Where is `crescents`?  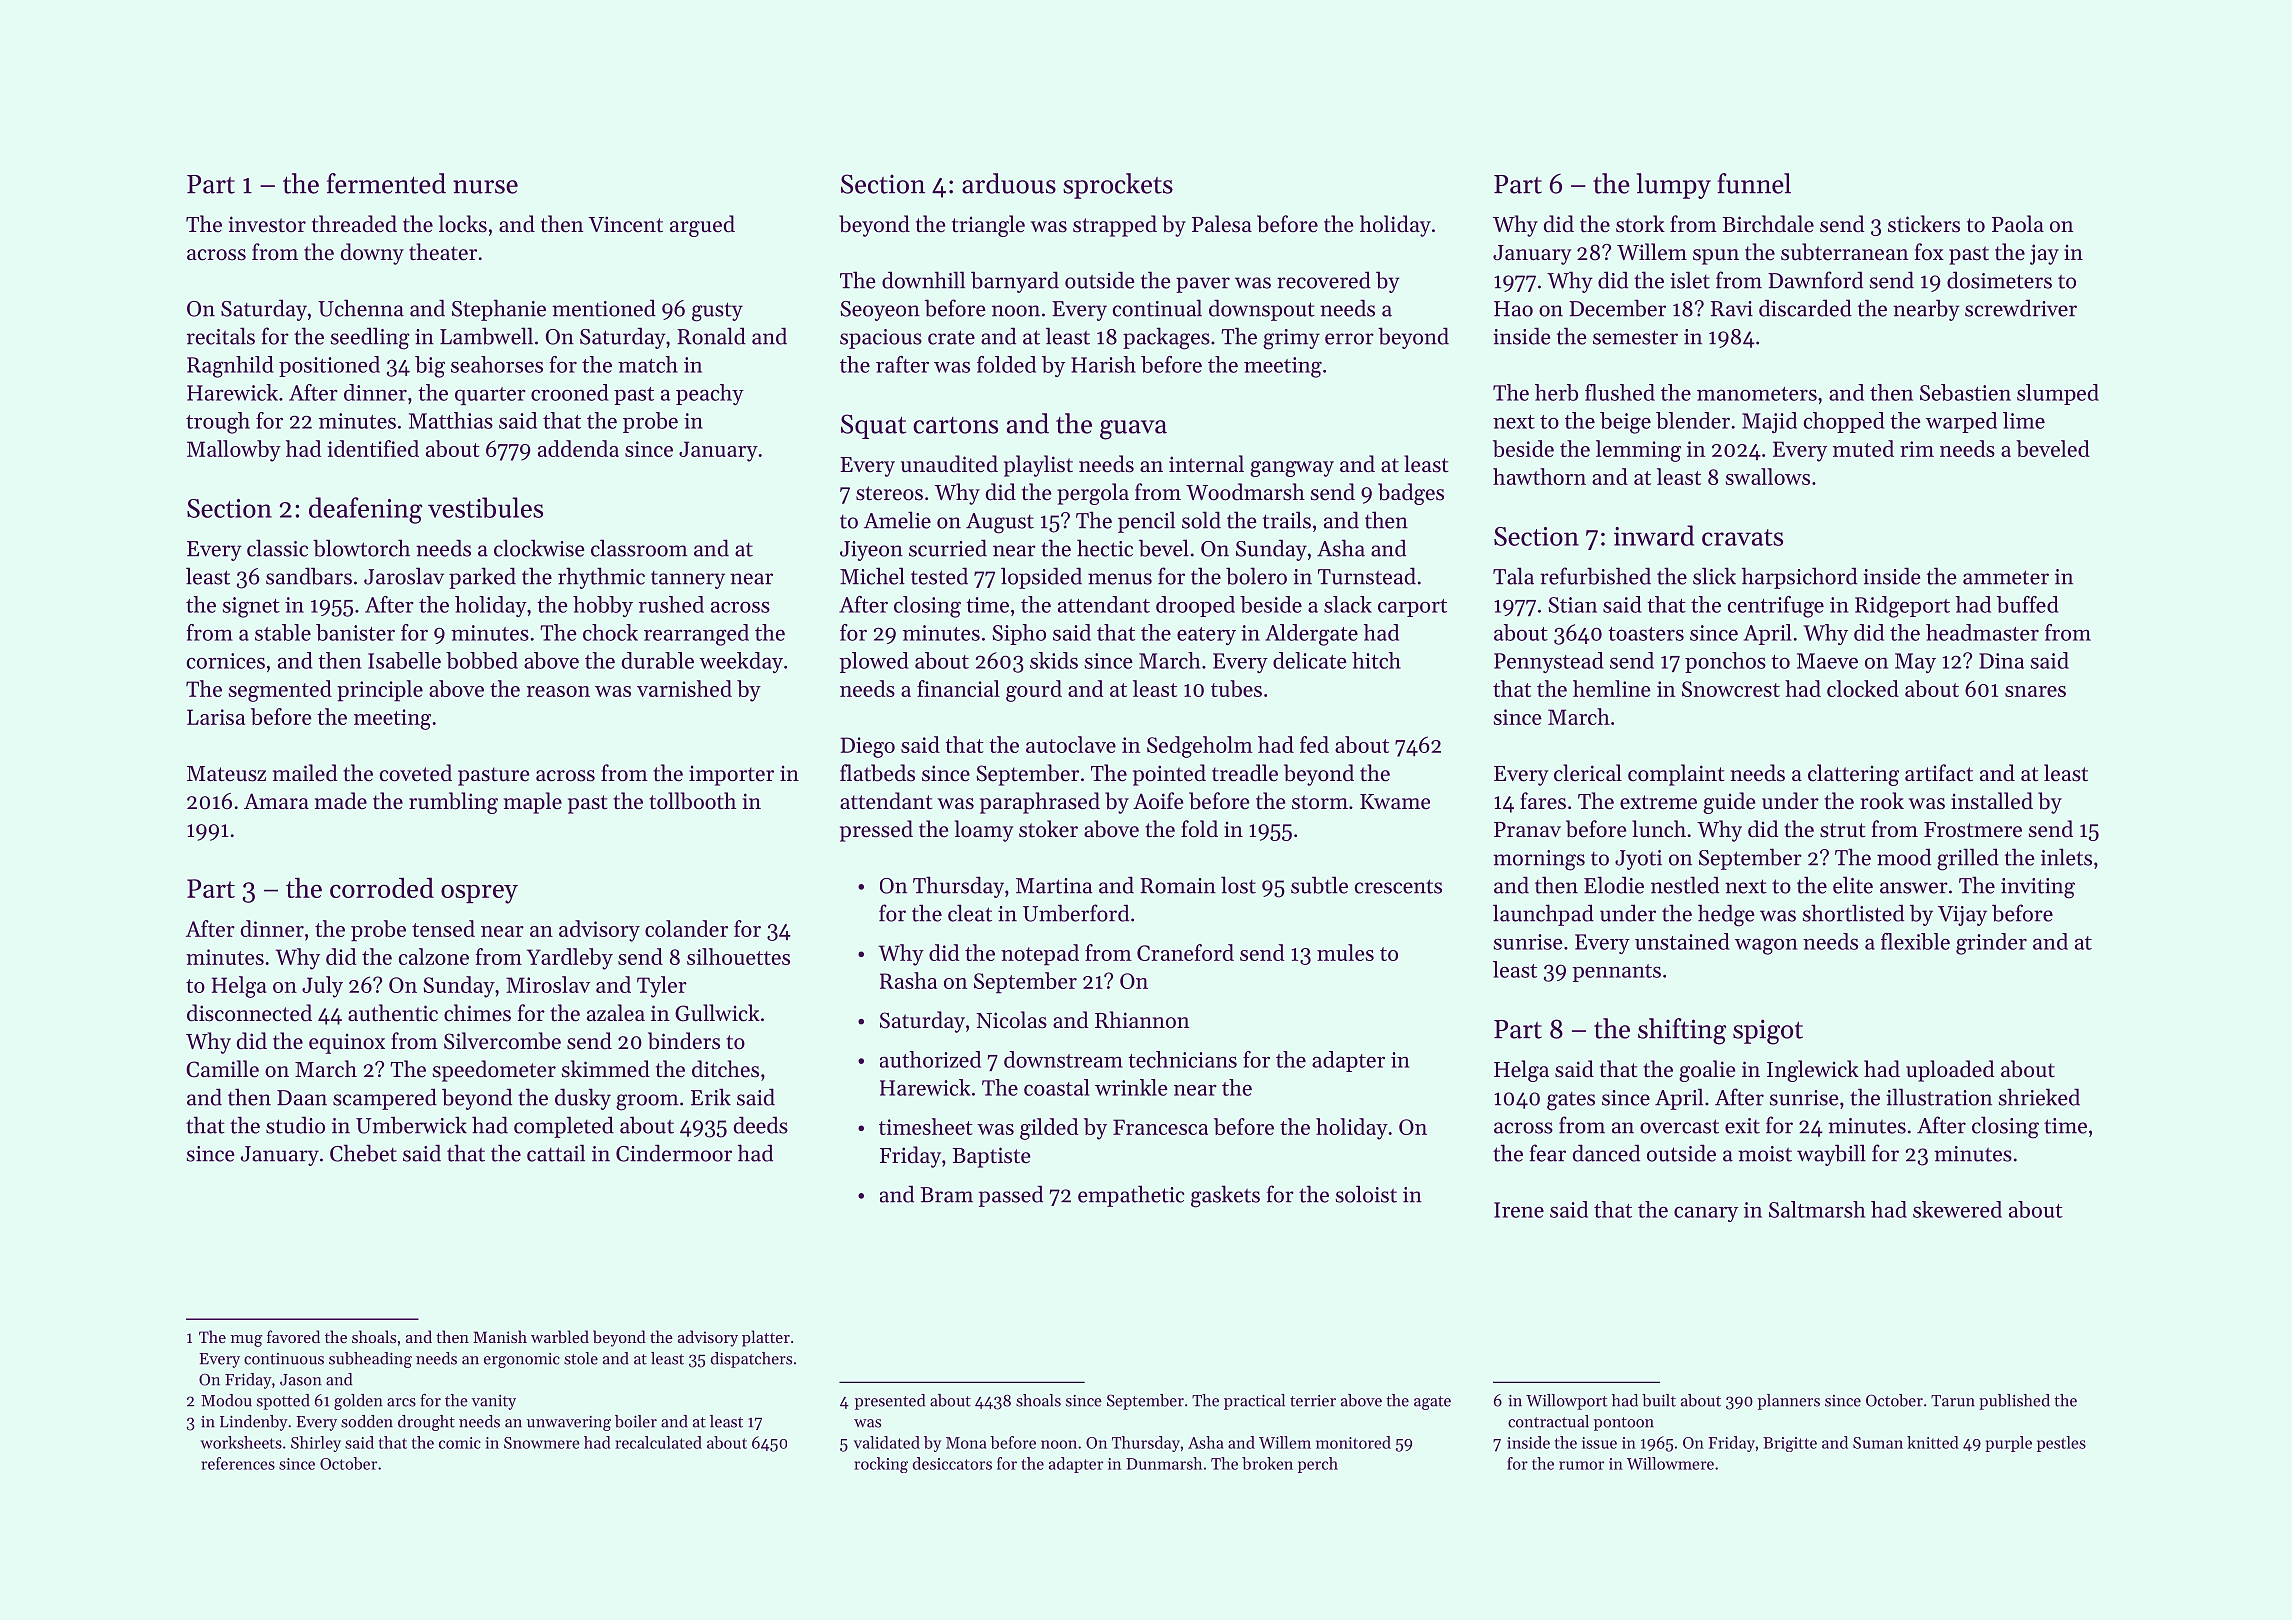
crescents is located at coordinates (1398, 886).
